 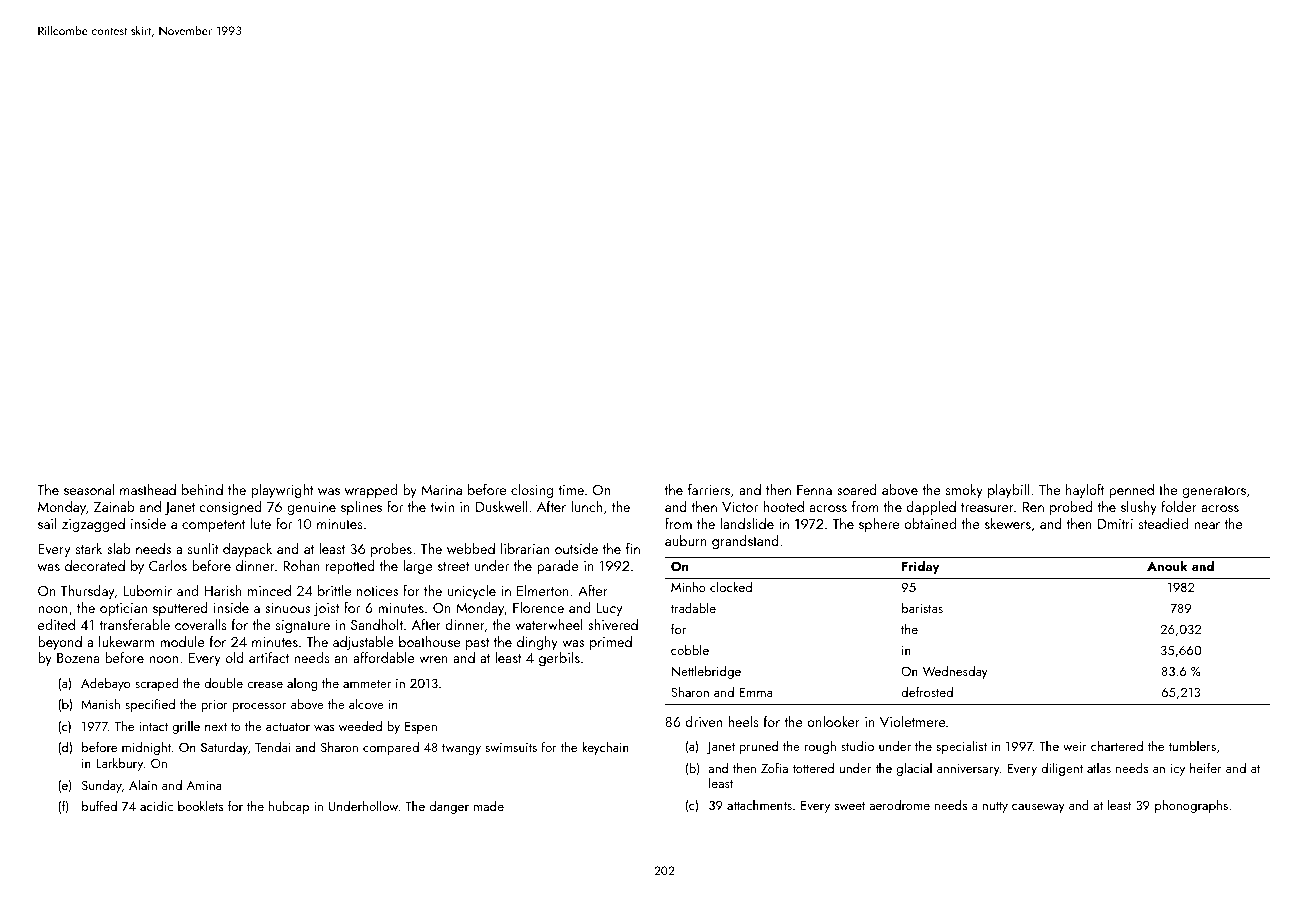 What do you see at coordinates (260, 523) in the screenshot?
I see `lute` at bounding box center [260, 523].
